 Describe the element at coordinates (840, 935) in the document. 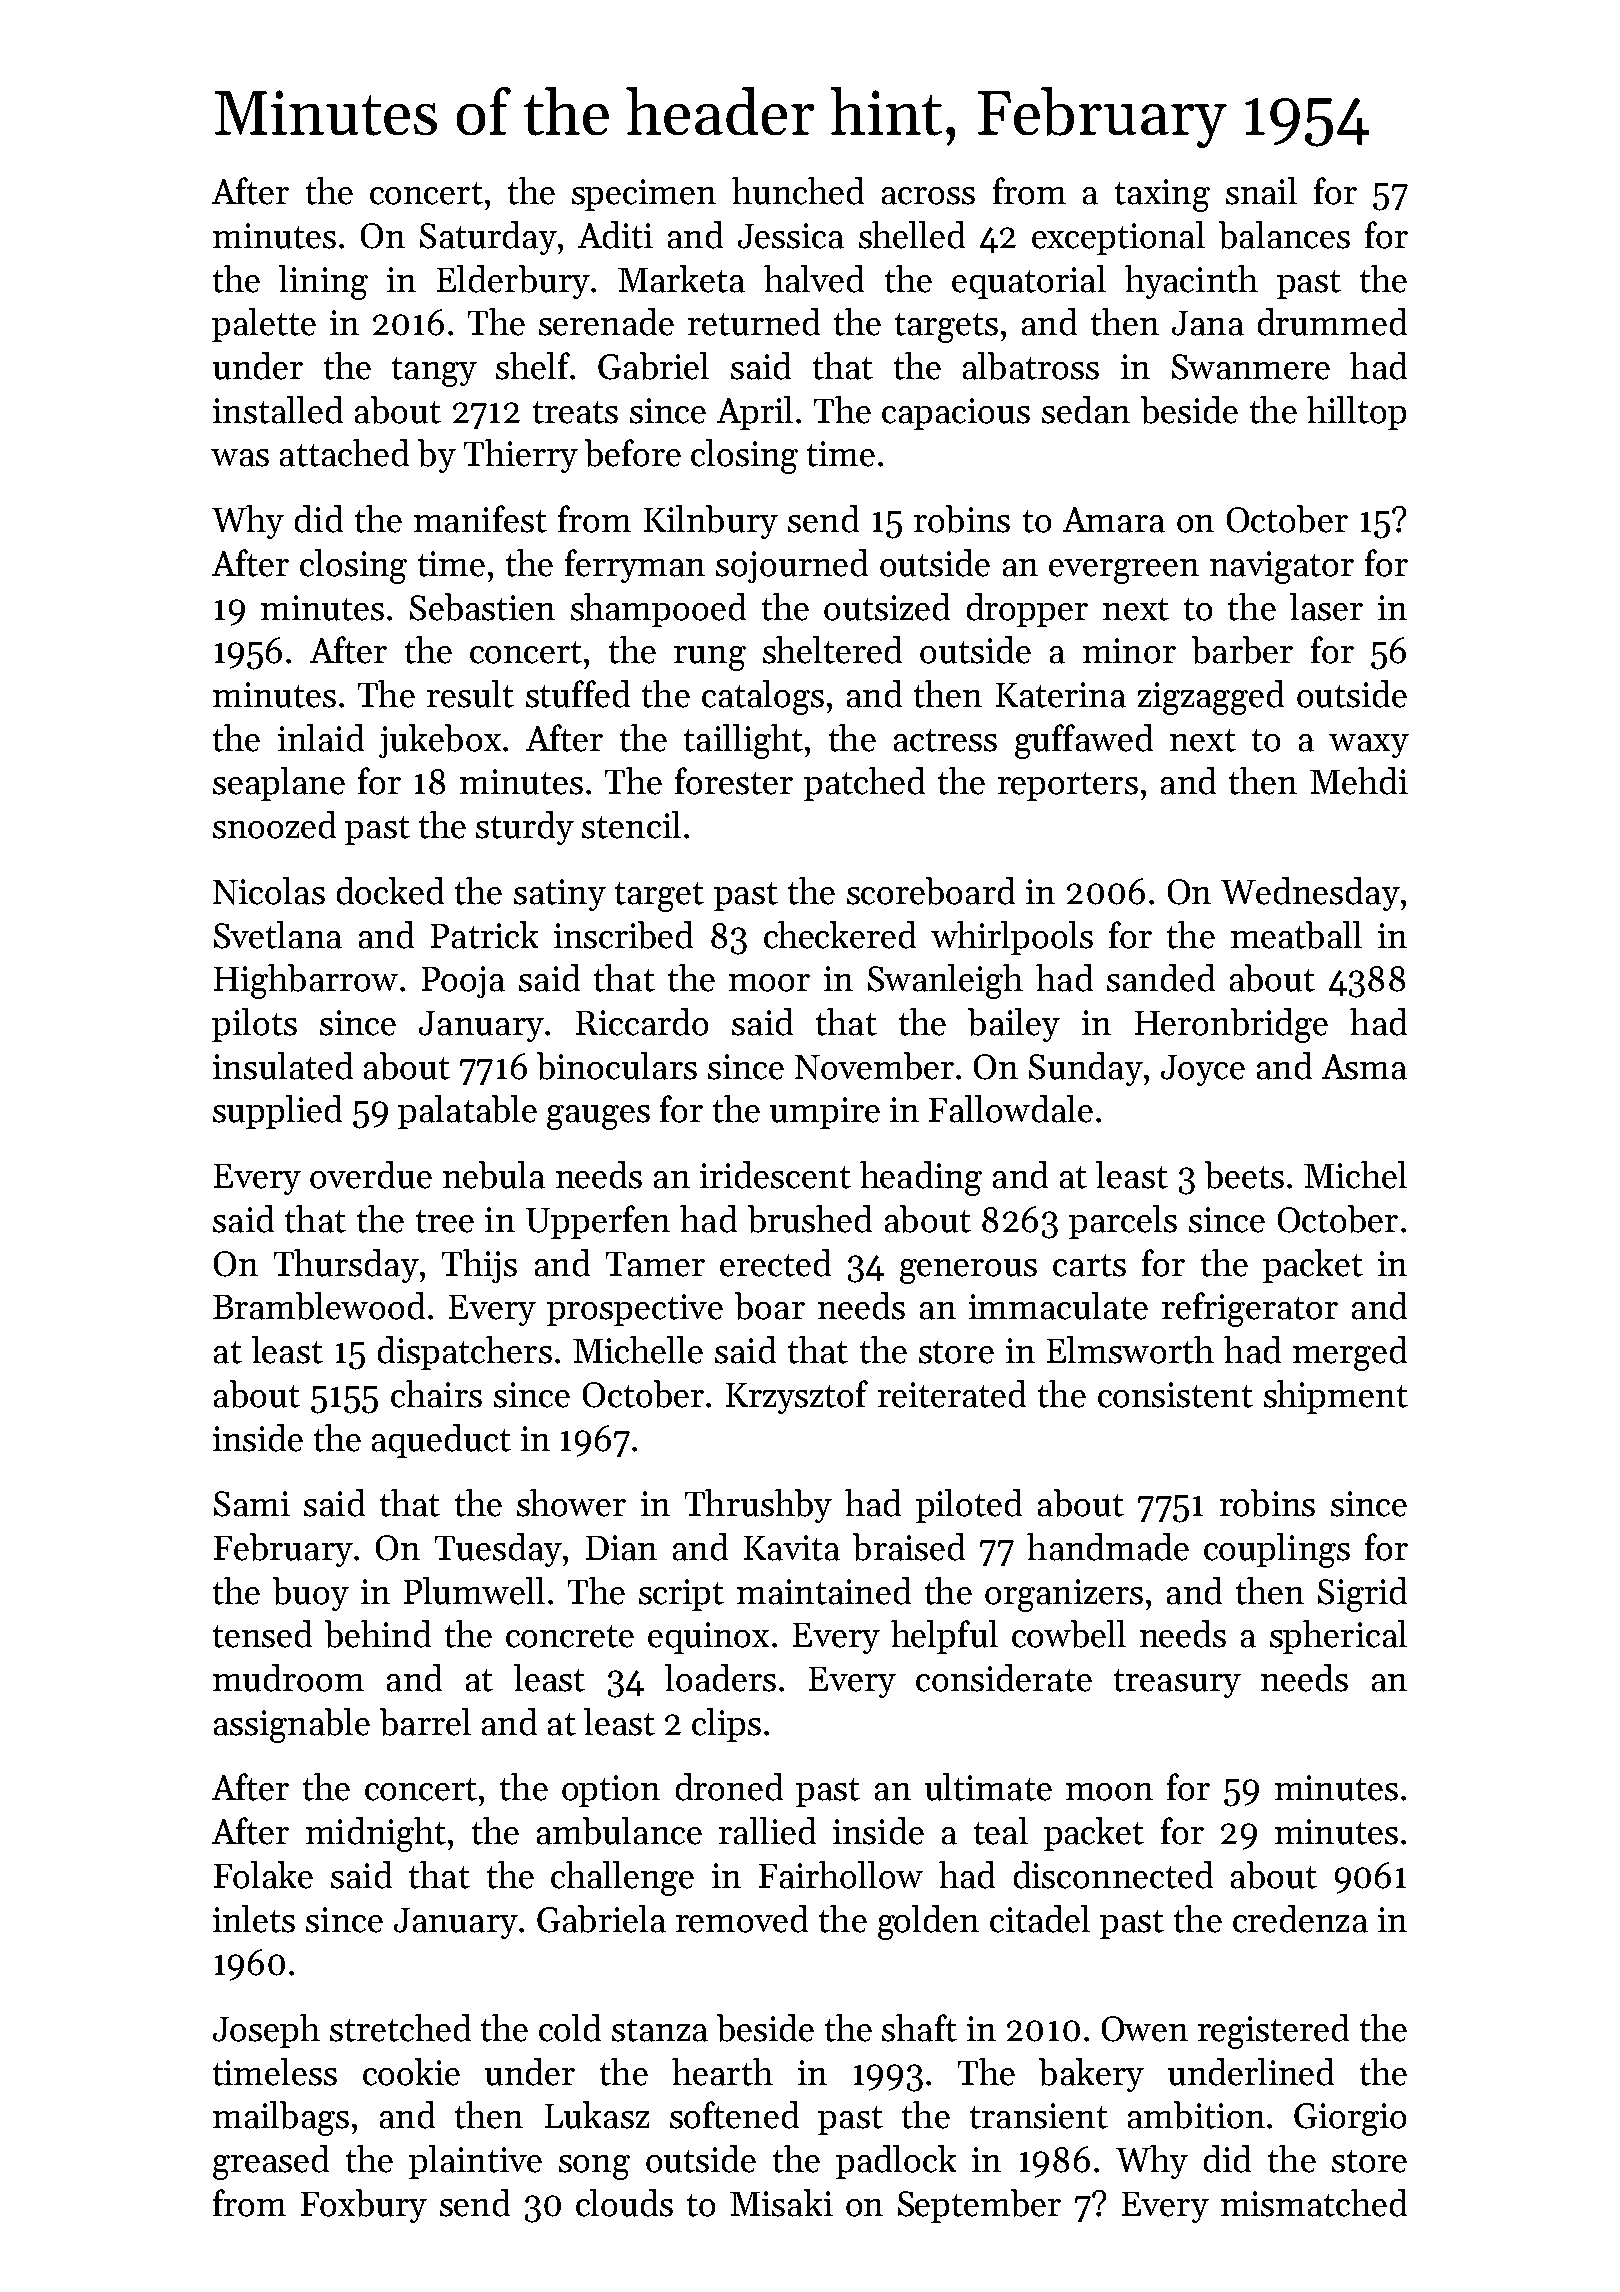

I see `checkered` at that location.
